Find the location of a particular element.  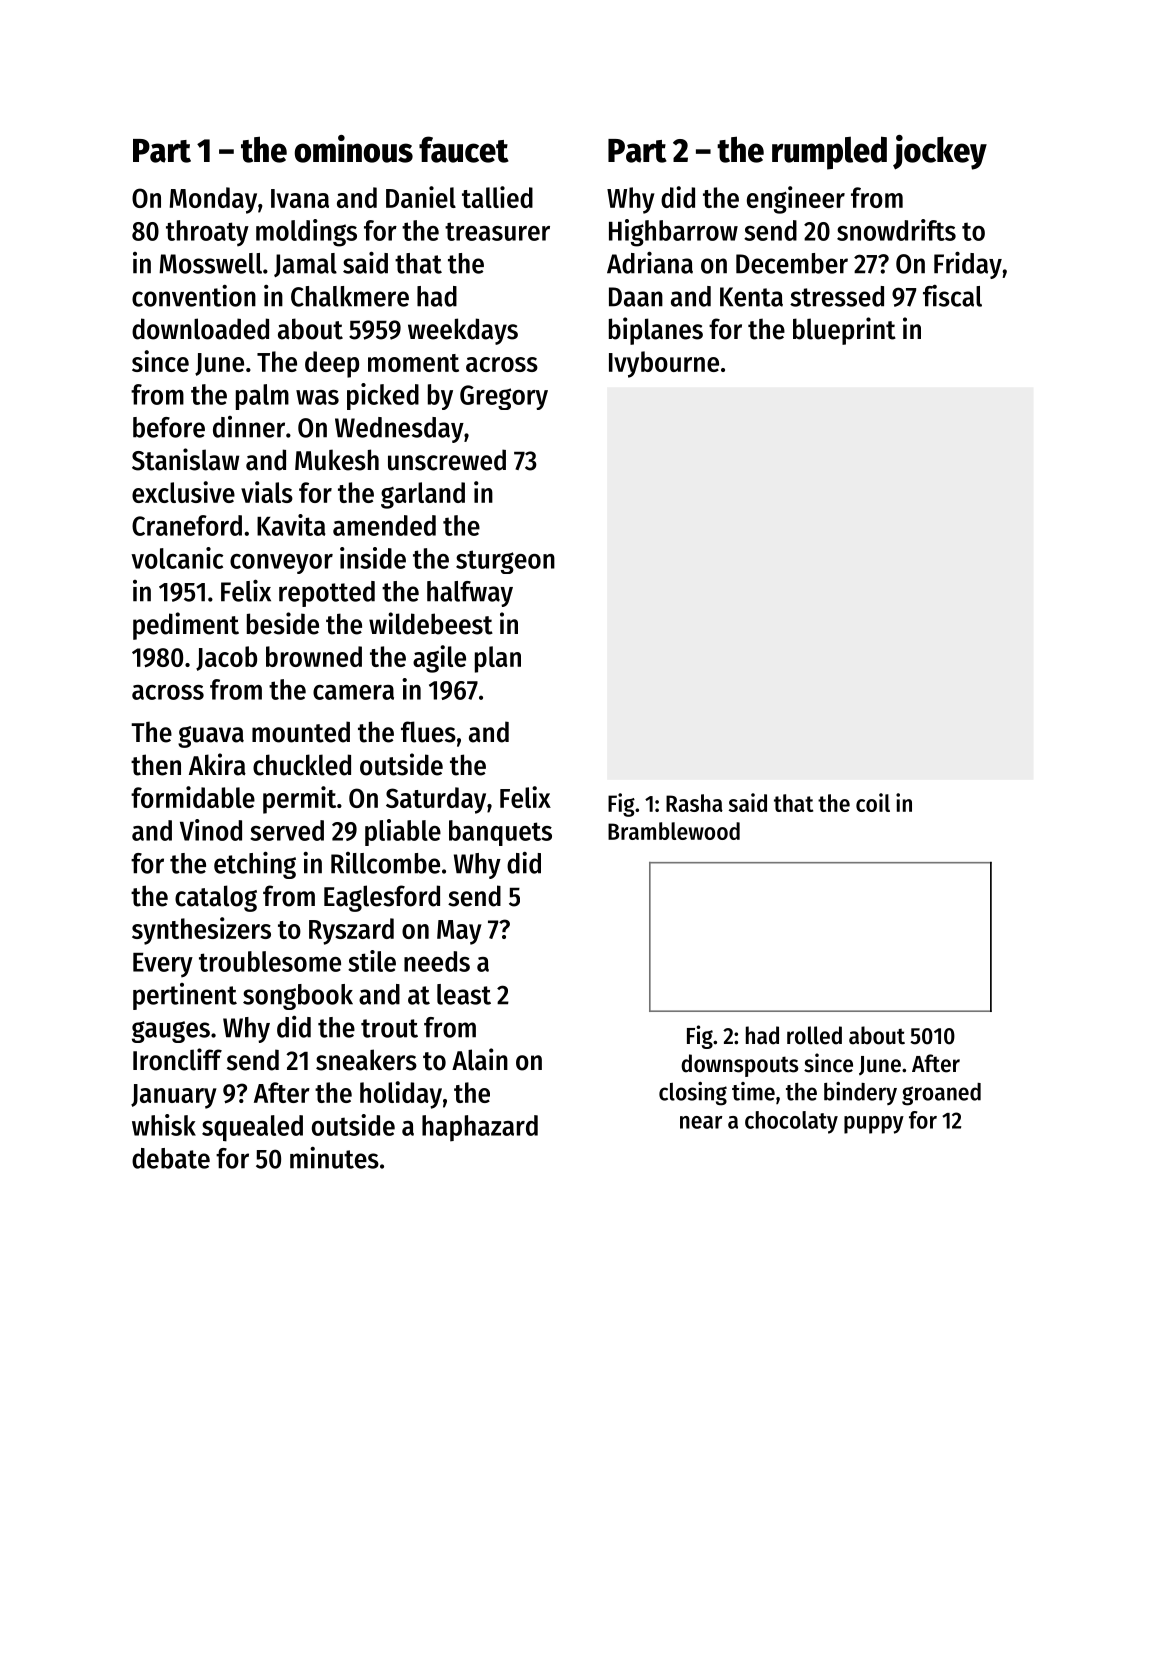

stressed is located at coordinates (837, 296).
